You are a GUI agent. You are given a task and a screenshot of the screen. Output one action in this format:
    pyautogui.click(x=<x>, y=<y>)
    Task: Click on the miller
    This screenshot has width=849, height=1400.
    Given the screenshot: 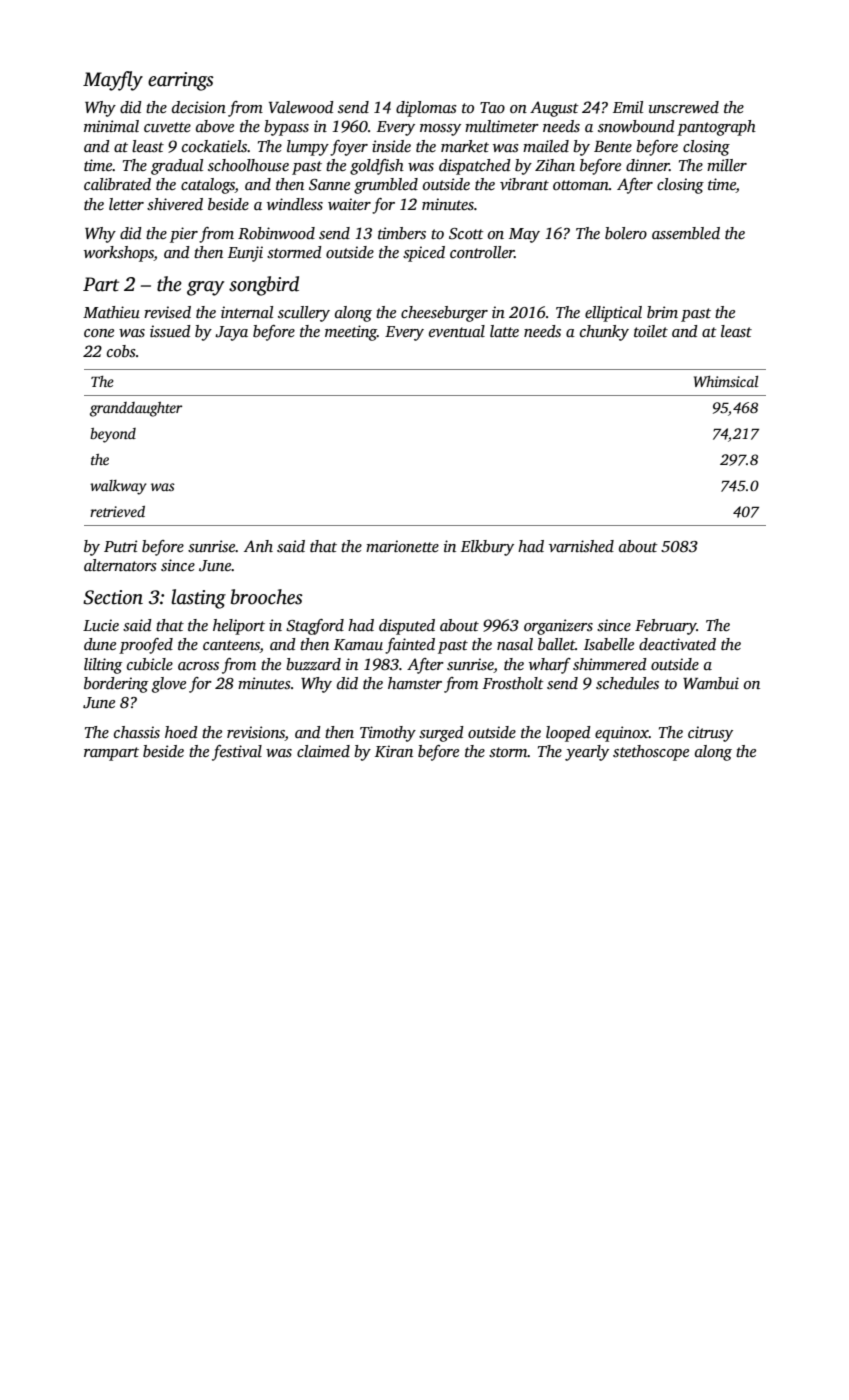 What is the action you would take?
    pyautogui.click(x=727, y=165)
